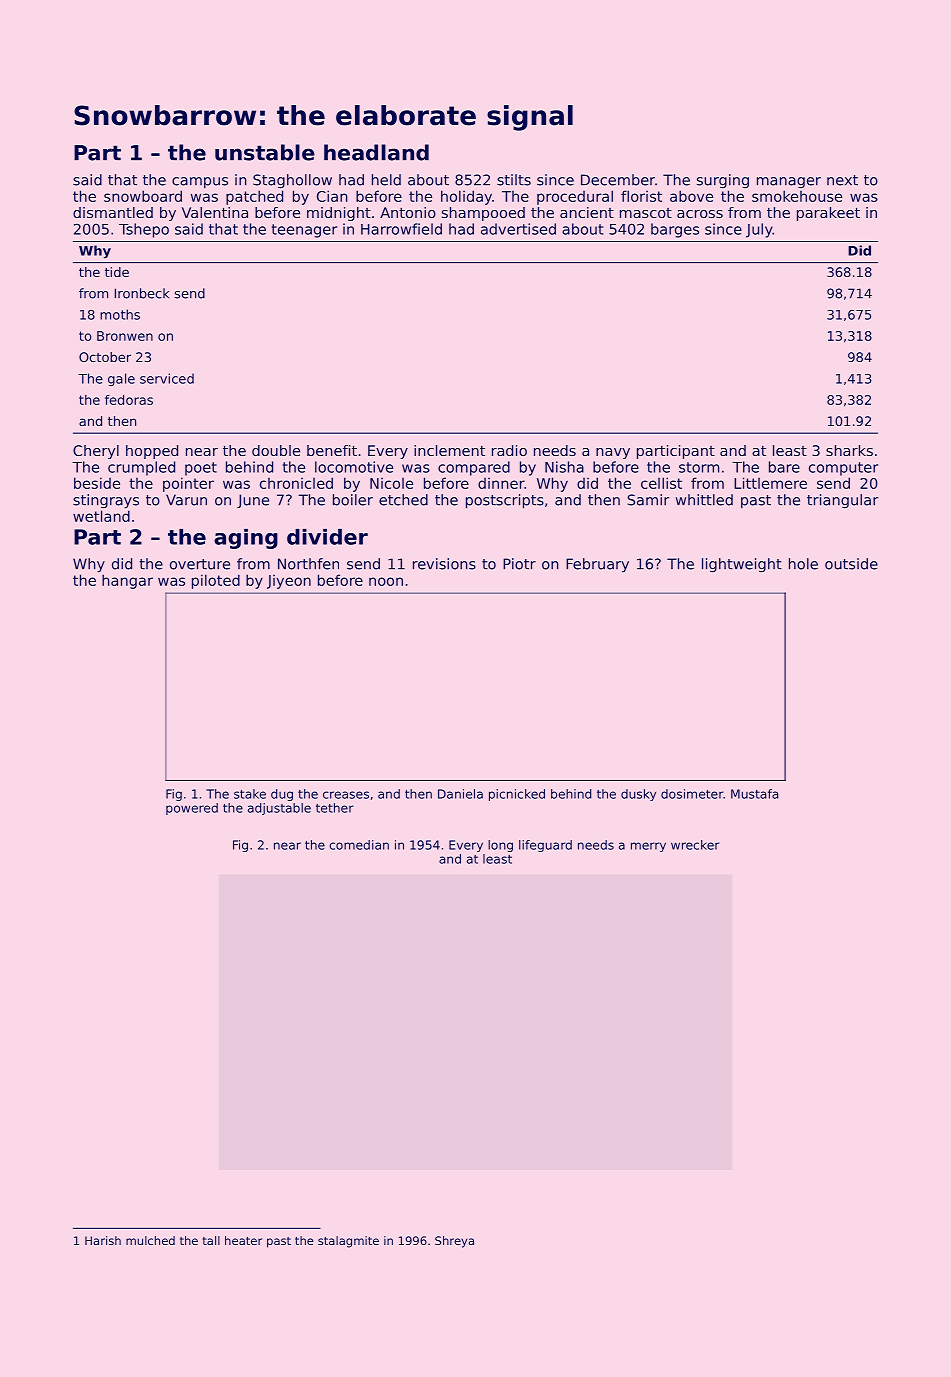 Image resolution: width=951 pixels, height=1377 pixels. Describe the element at coordinates (828, 214) in the screenshot. I see `parakeet` at that location.
